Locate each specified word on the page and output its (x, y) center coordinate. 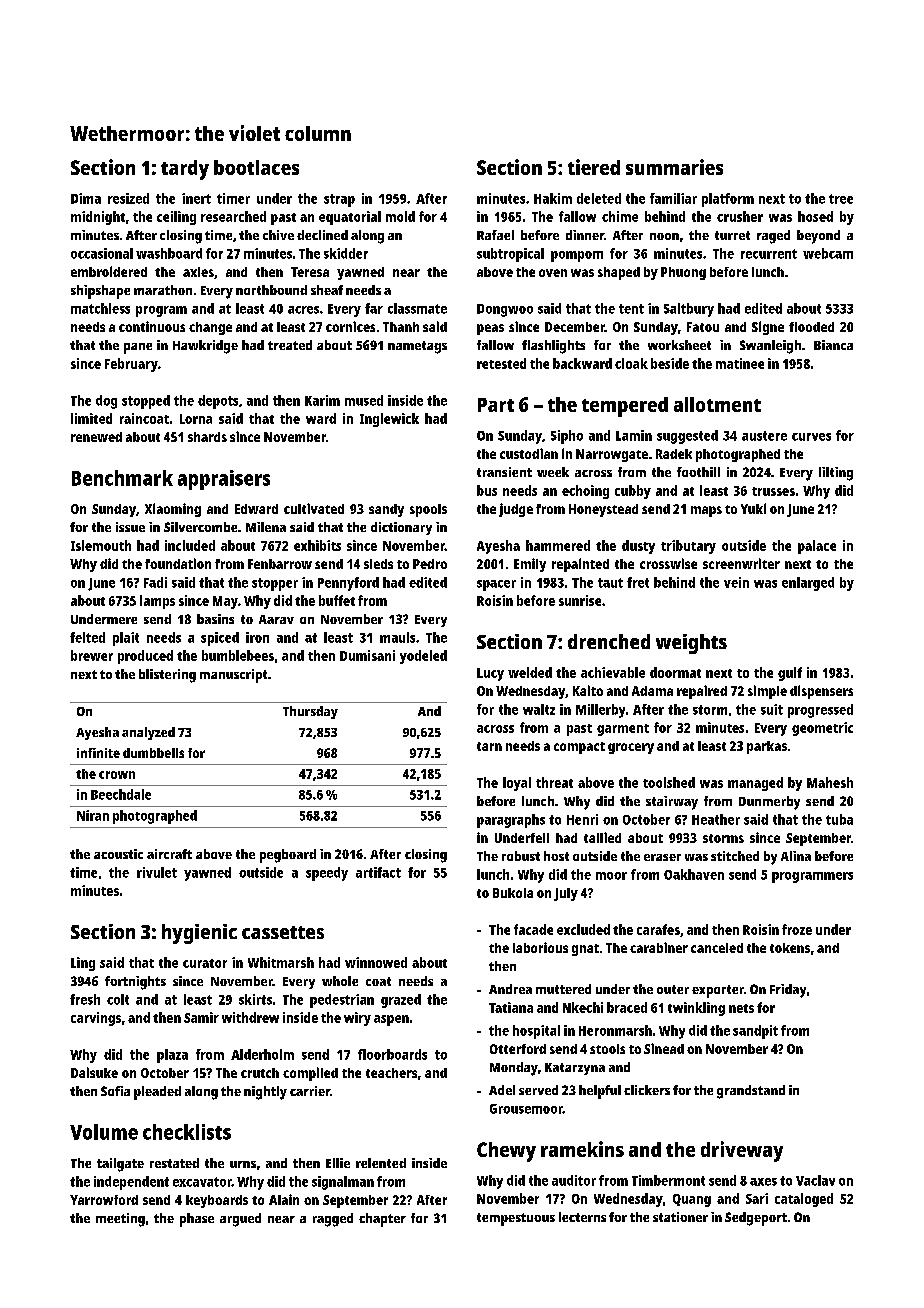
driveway (742, 1151)
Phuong (683, 273)
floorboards (392, 1054)
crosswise (668, 563)
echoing (585, 492)
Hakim (553, 198)
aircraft (169, 854)
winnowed (376, 962)
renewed (96, 437)
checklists (187, 1132)
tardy (185, 170)
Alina (796, 856)
